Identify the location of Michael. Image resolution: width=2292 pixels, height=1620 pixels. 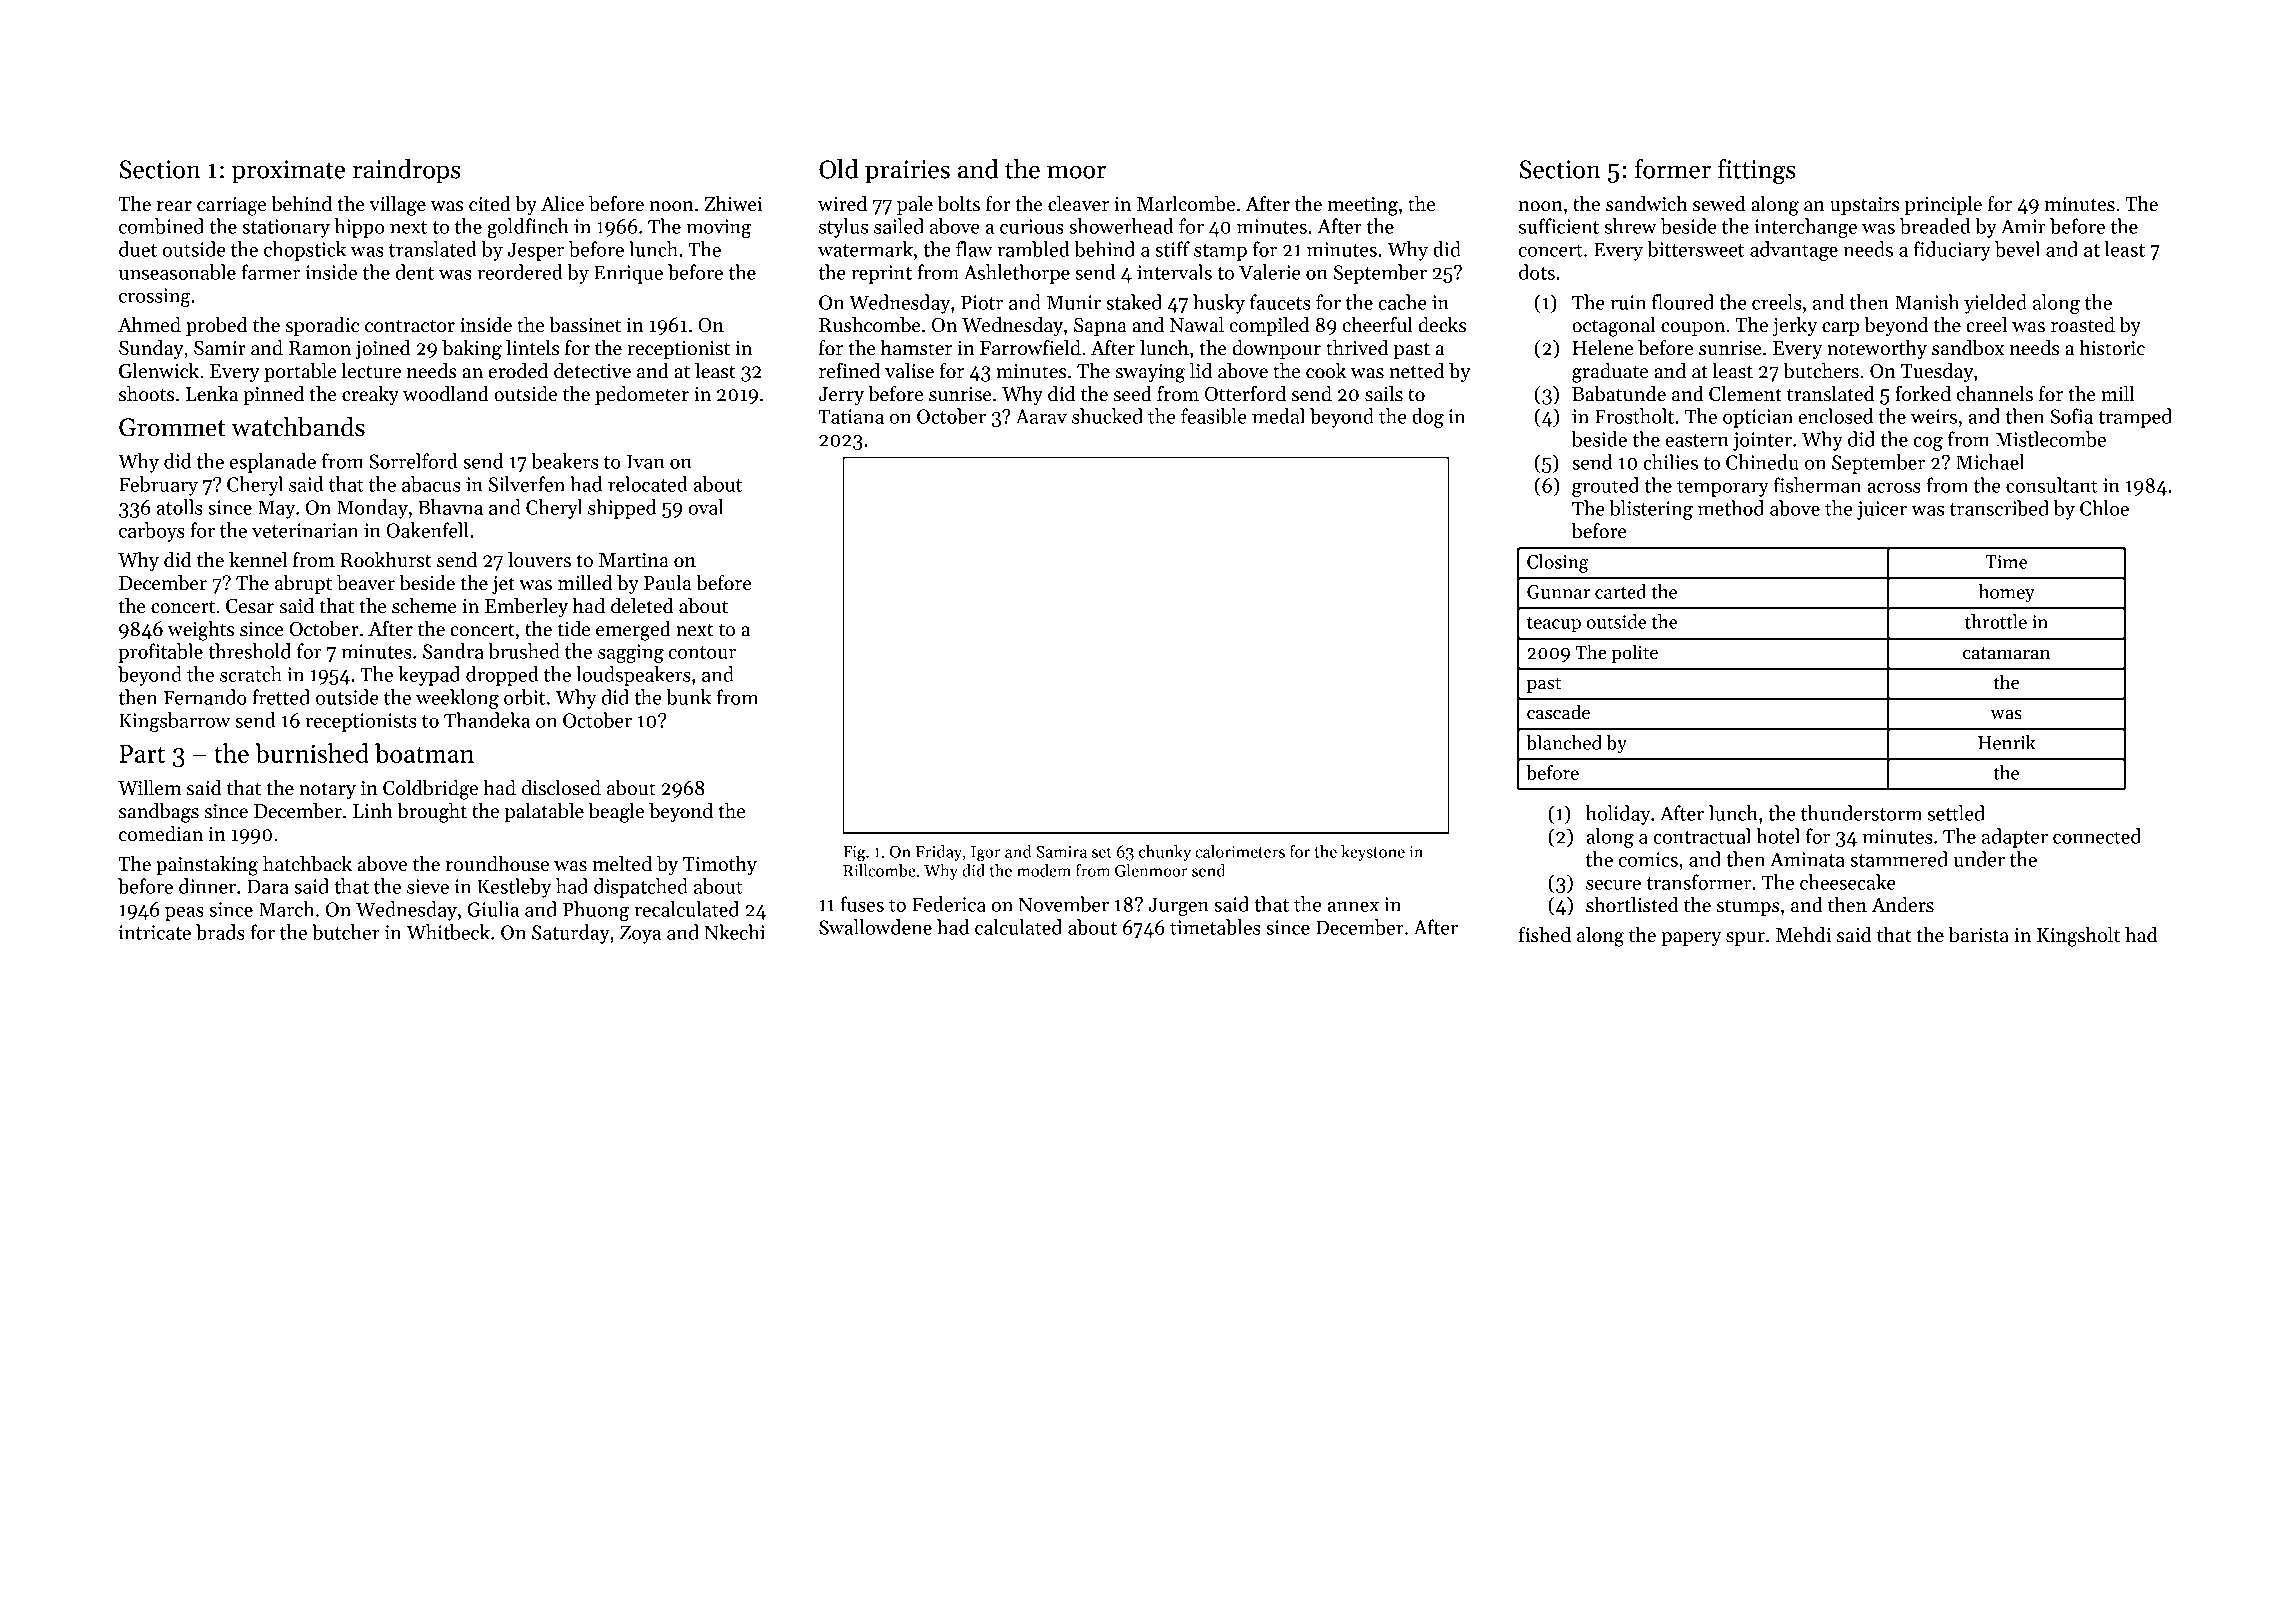
(1990, 462).
